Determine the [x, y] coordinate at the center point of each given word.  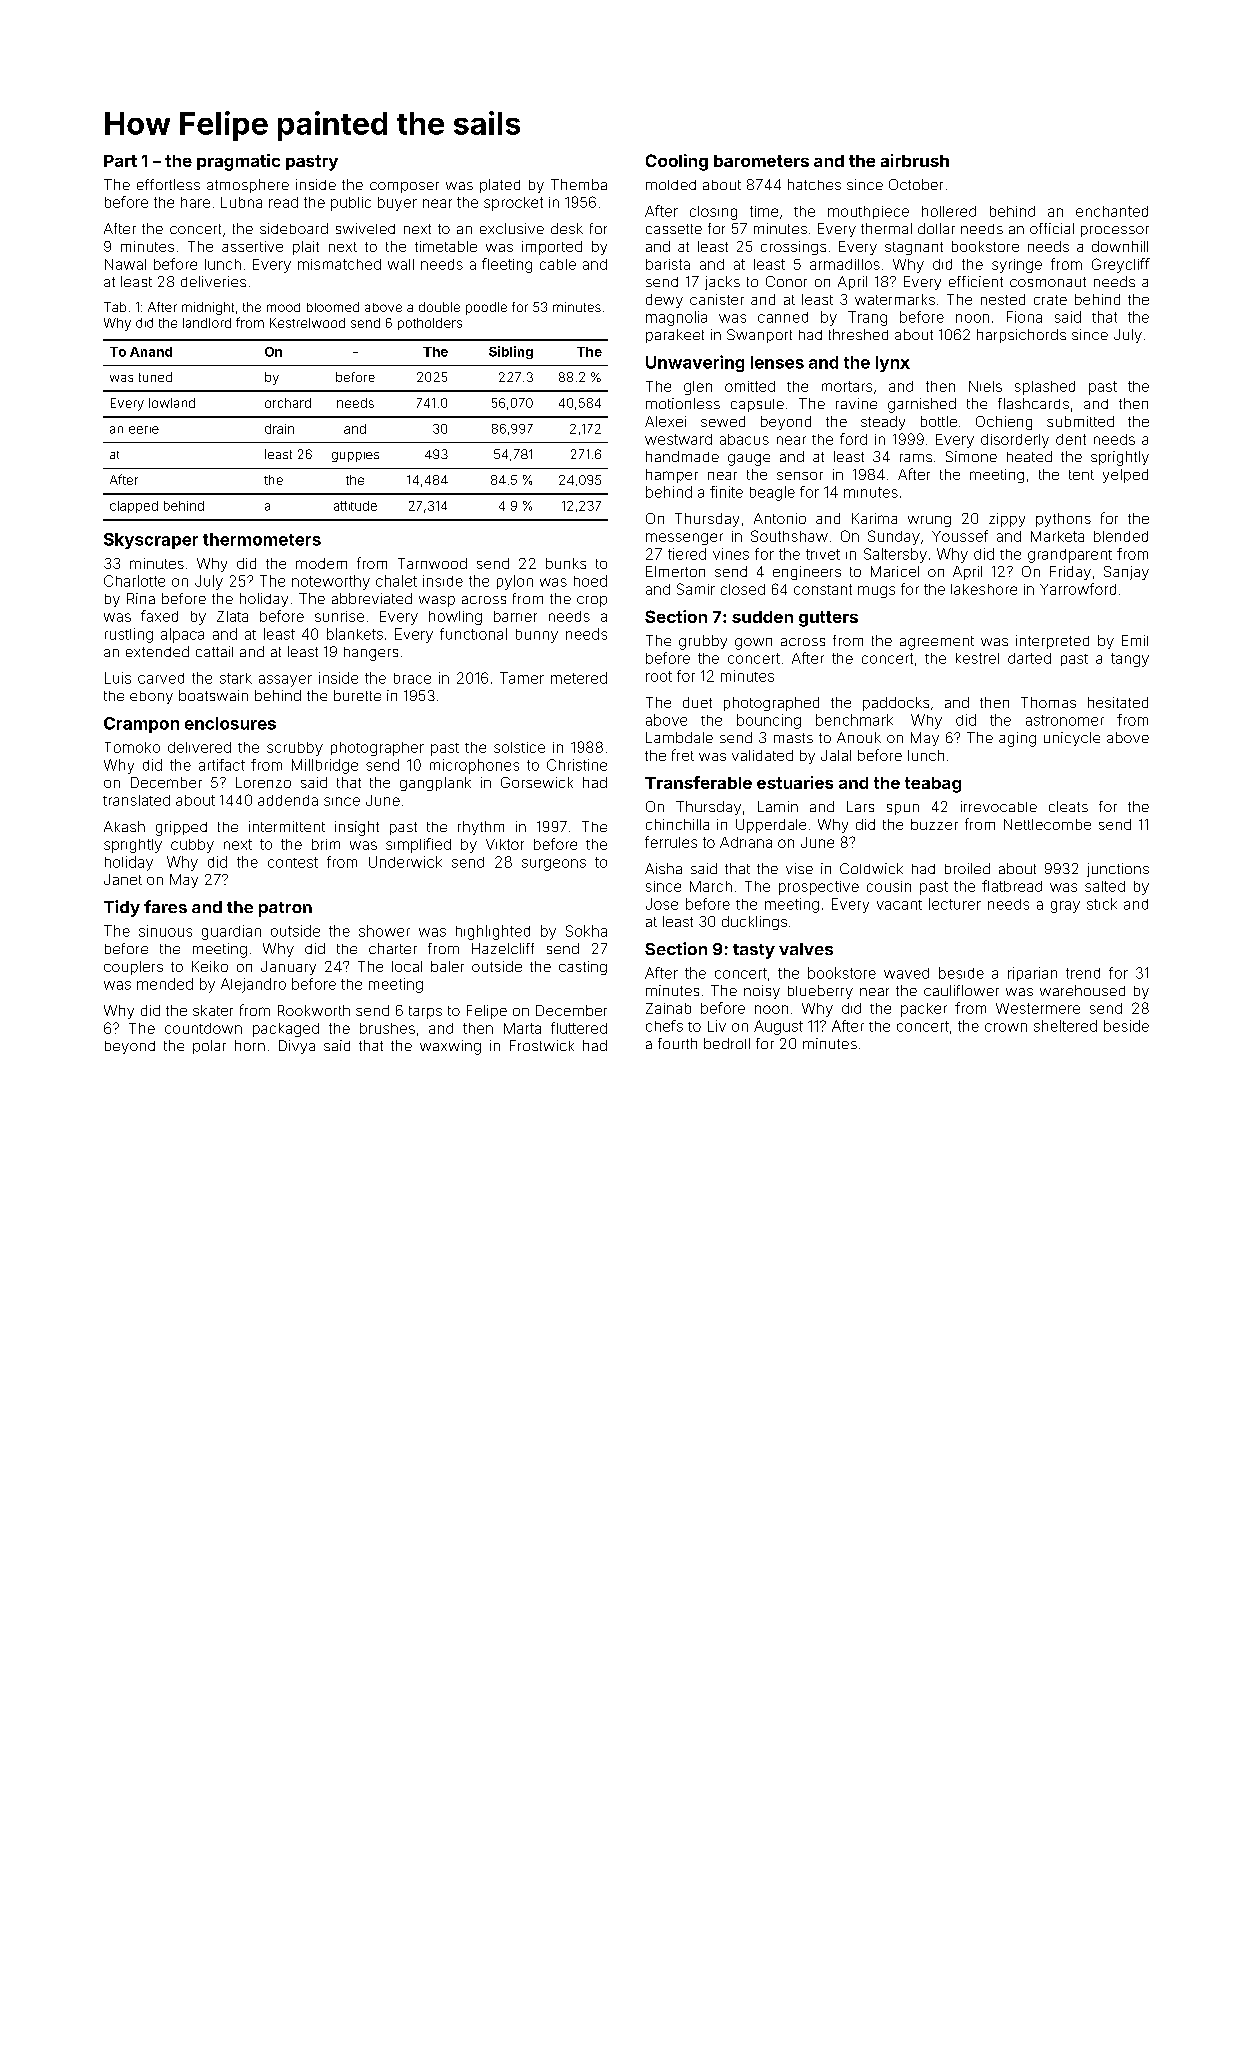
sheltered [1065, 1026]
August [778, 1027]
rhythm [481, 828]
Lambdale [679, 737]
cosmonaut [1048, 282]
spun [903, 809]
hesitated [1118, 702]
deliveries [213, 281]
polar [209, 1047]
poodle [486, 308]
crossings [793, 248]
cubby [192, 846]
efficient [976, 281]
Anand [151, 352]
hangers [371, 654]
